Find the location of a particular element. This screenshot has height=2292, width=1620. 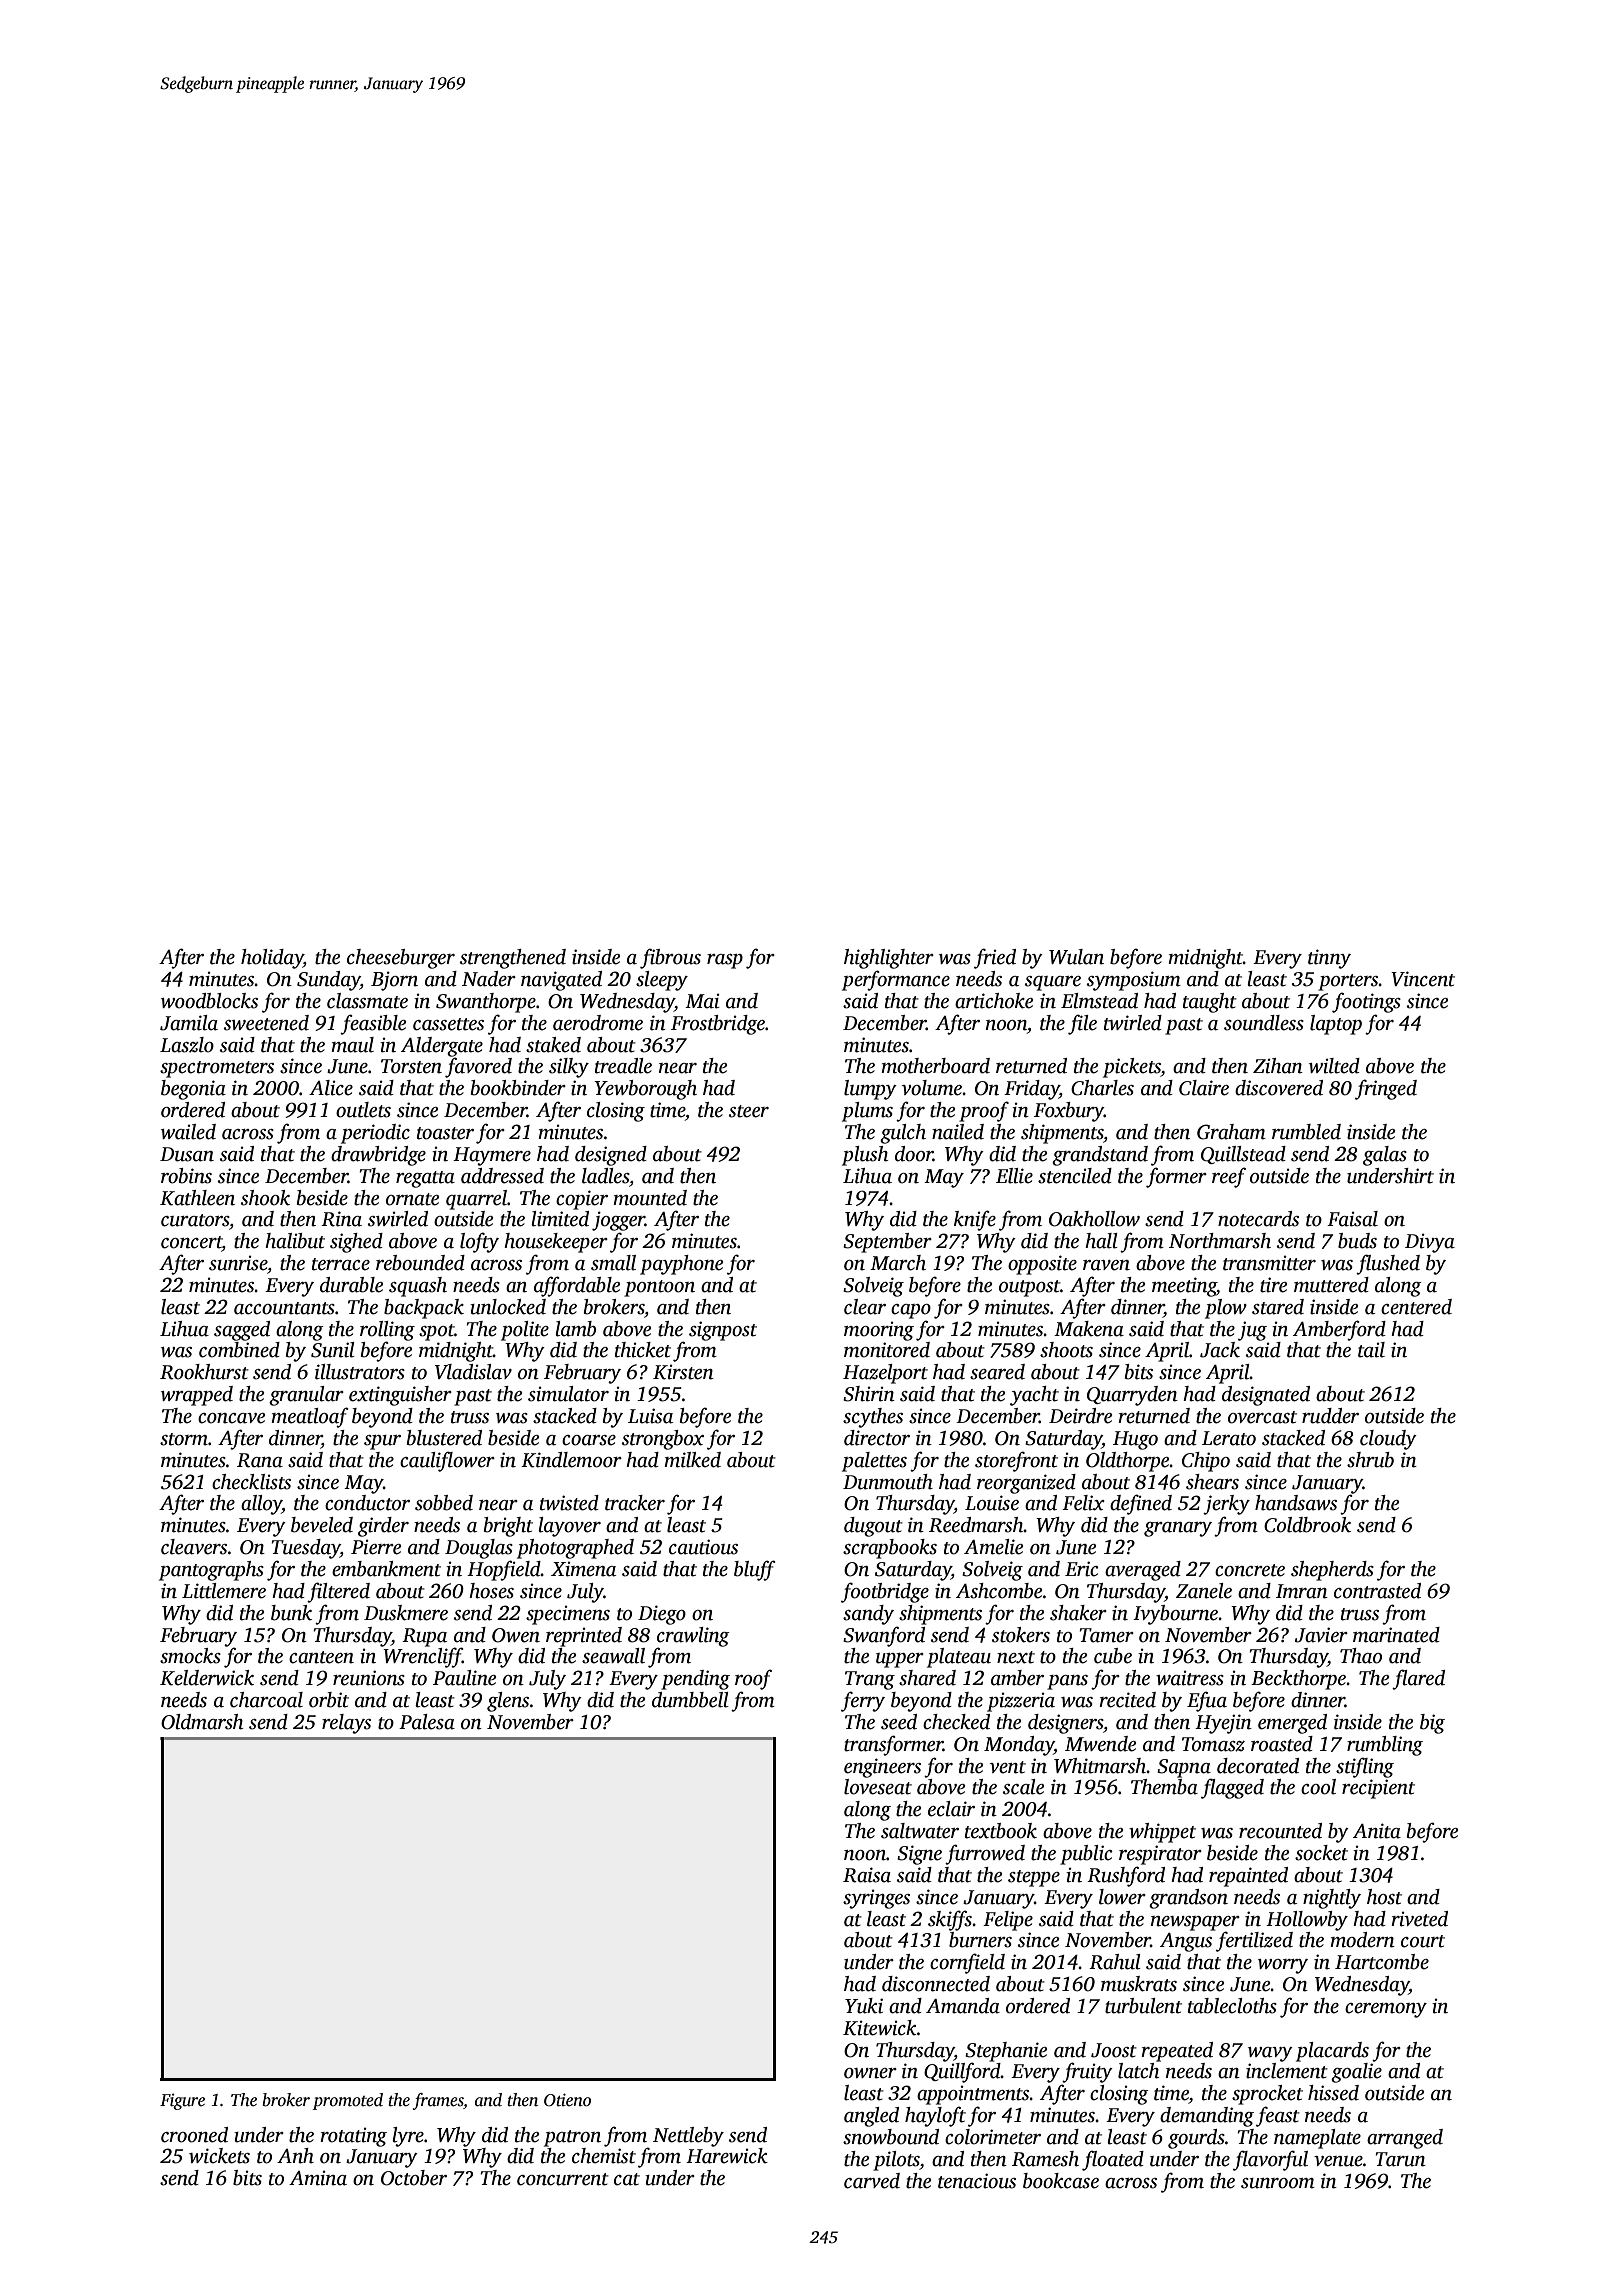

Anh is located at coordinates (295, 2156).
